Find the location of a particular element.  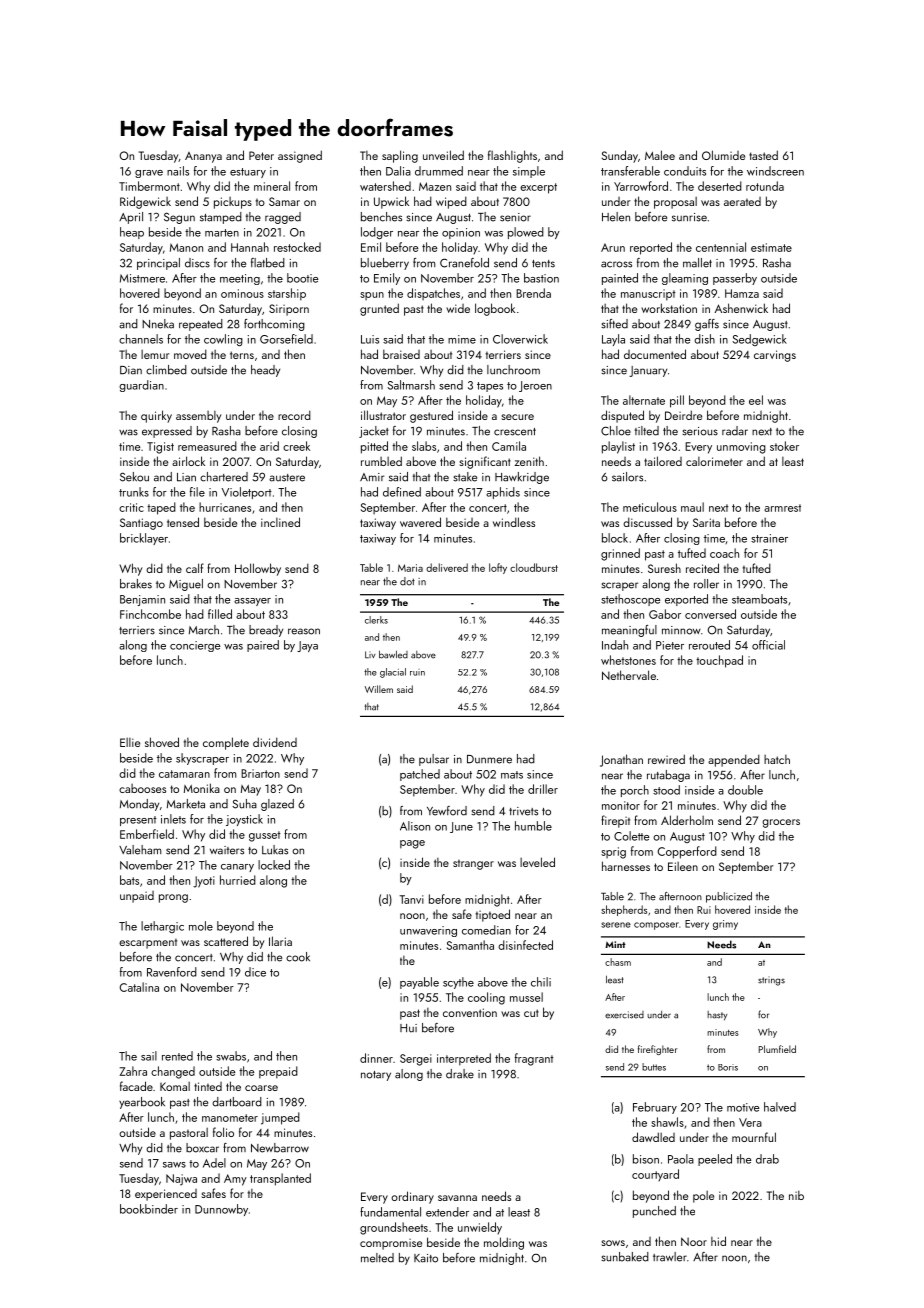

Yewford is located at coordinates (447, 811).
